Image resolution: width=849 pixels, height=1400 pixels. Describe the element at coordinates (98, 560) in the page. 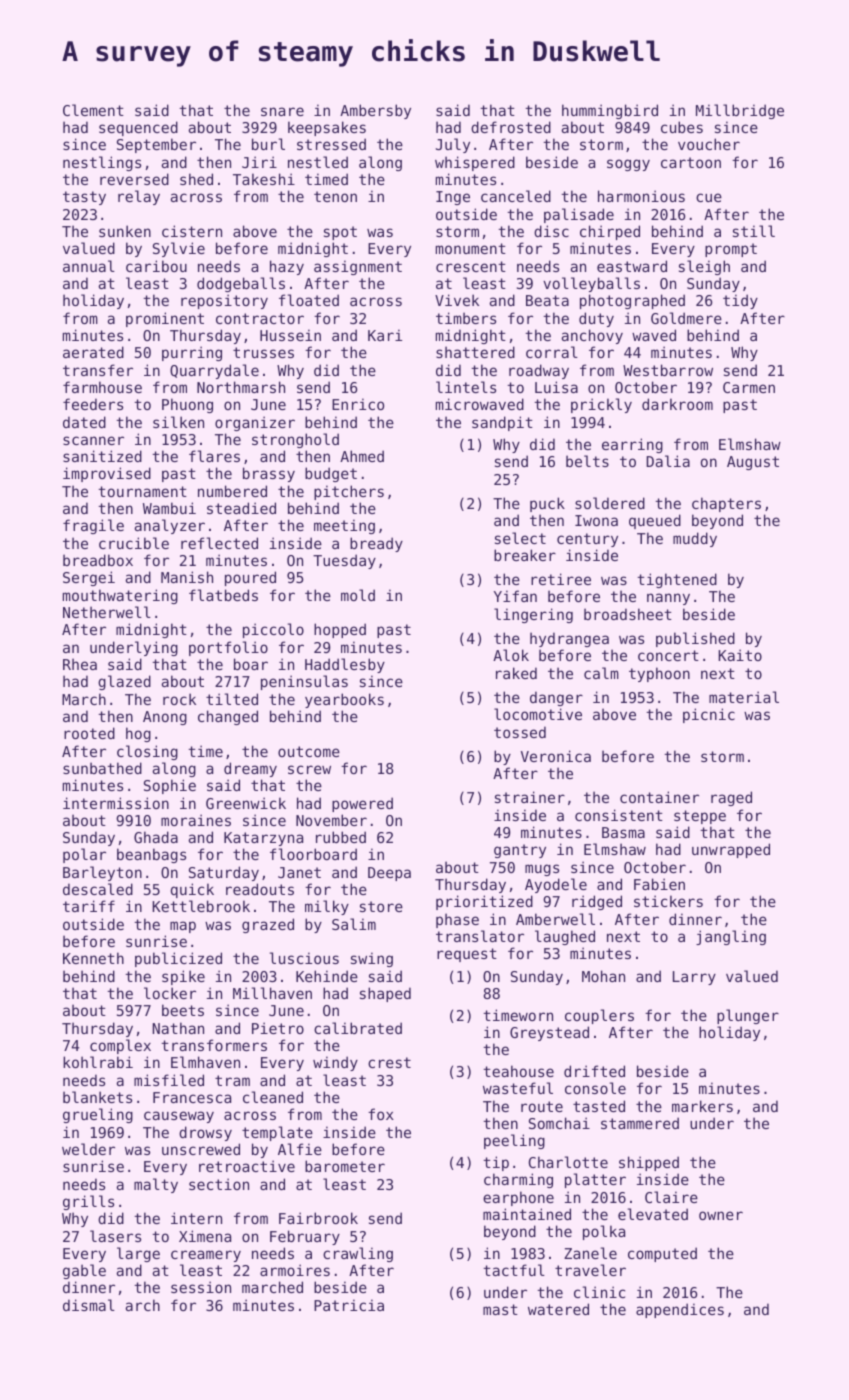

I see `breadbox` at that location.
